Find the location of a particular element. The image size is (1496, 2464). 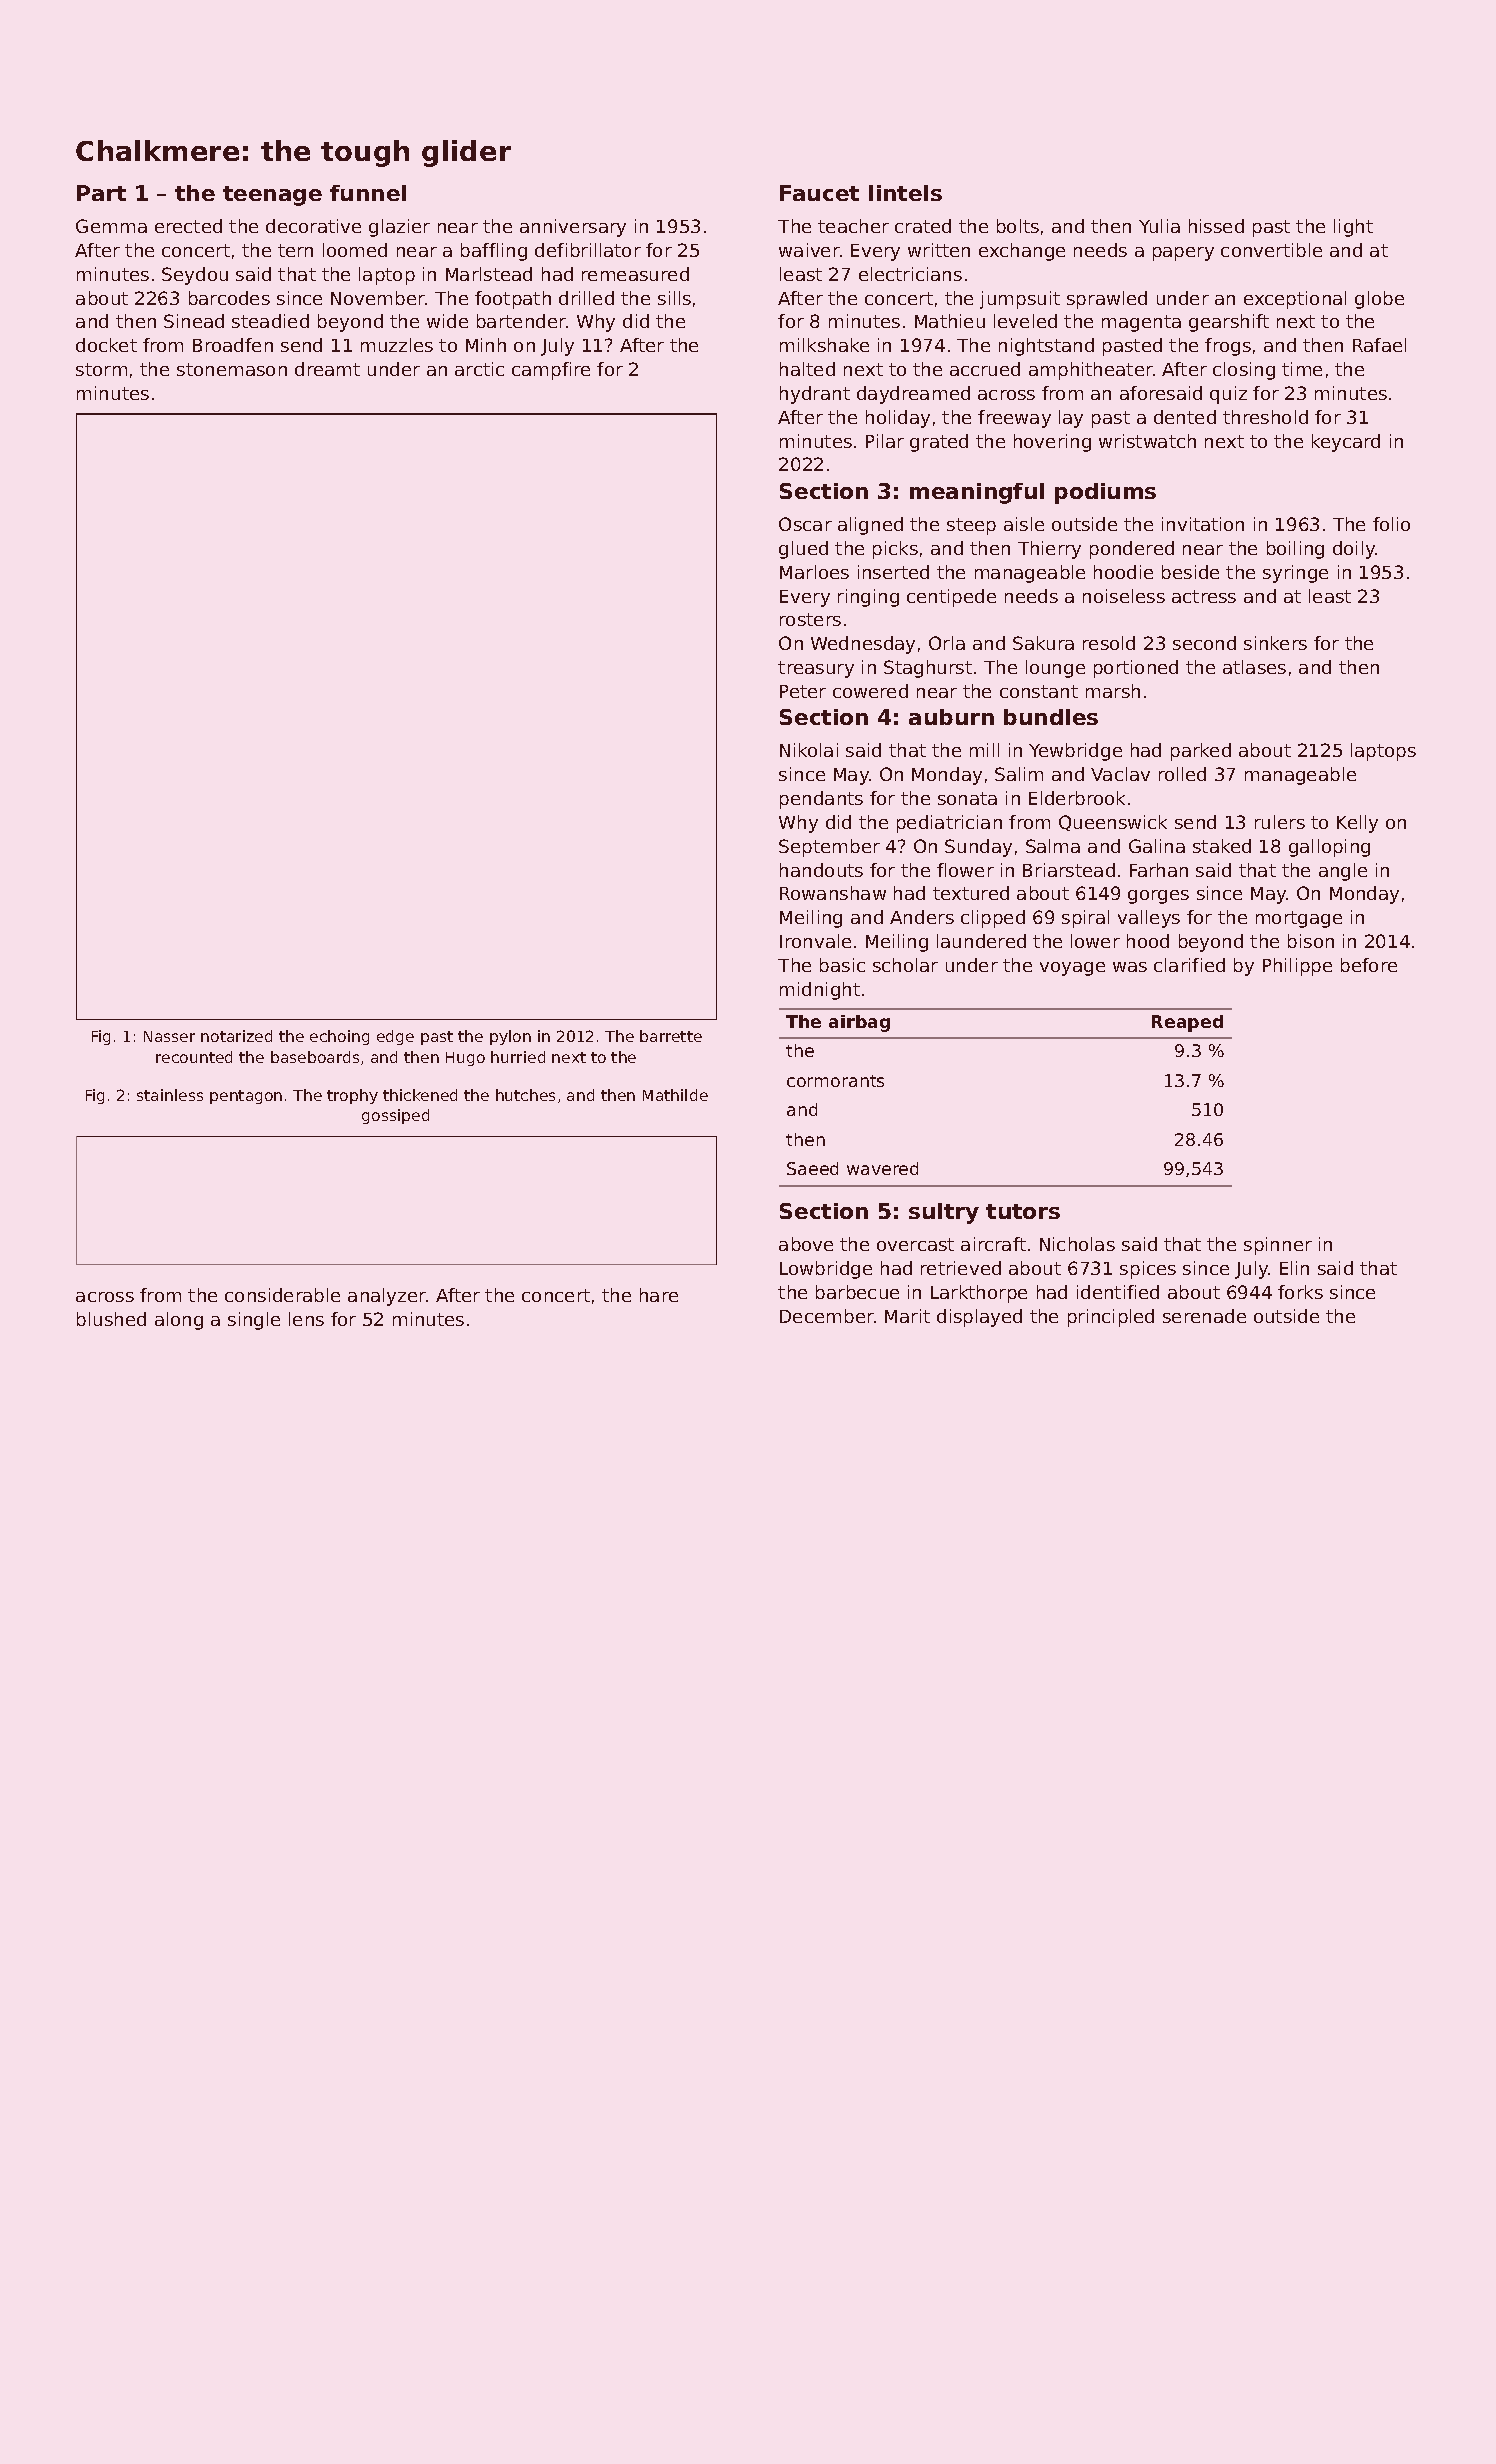

decorative is located at coordinates (313, 226).
